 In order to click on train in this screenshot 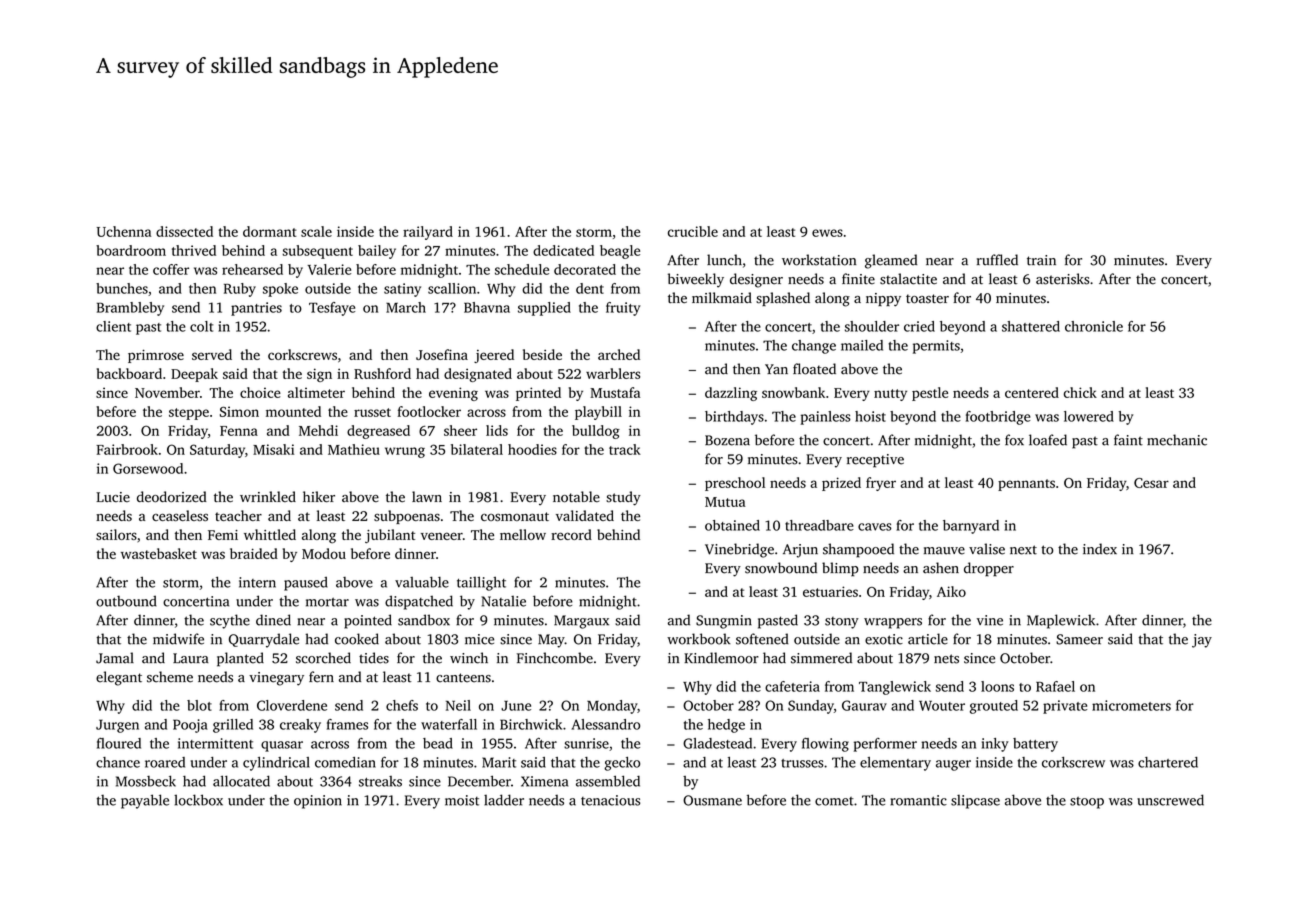, I will do `click(1041, 260)`.
